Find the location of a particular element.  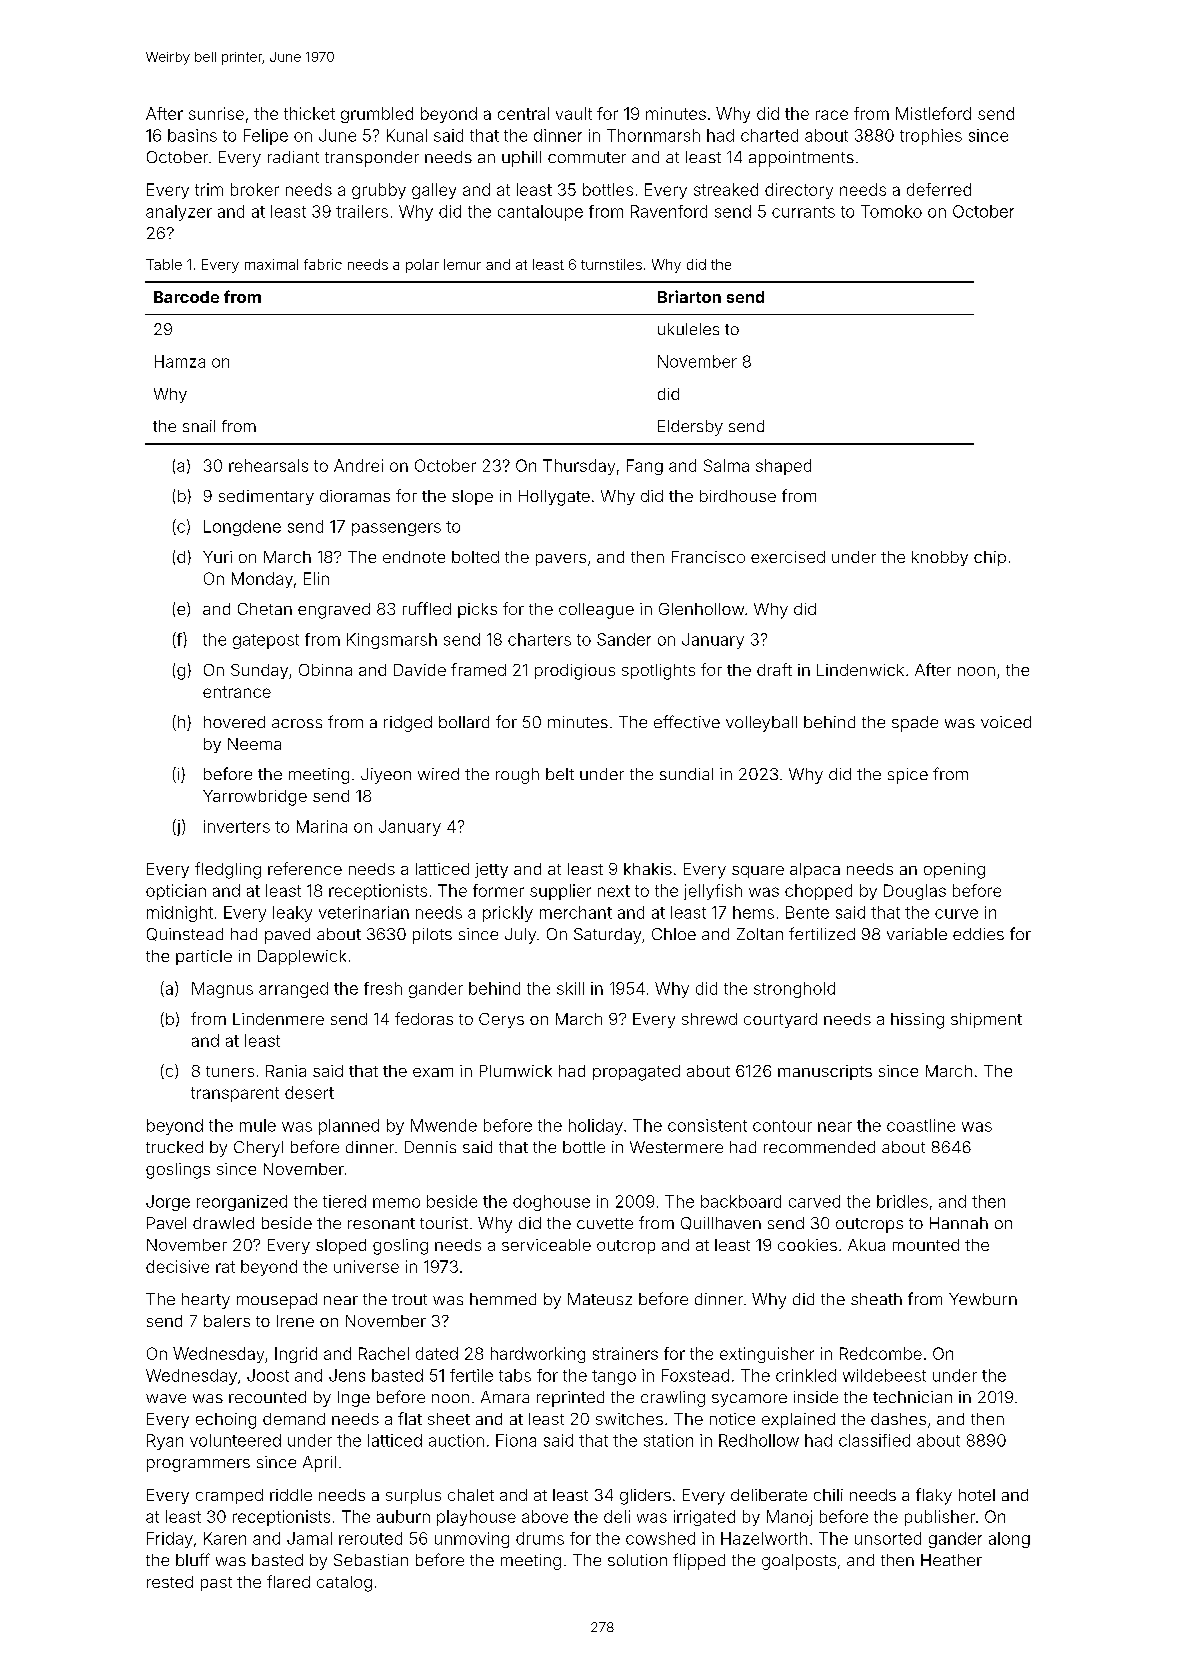

flared is located at coordinates (288, 1581).
